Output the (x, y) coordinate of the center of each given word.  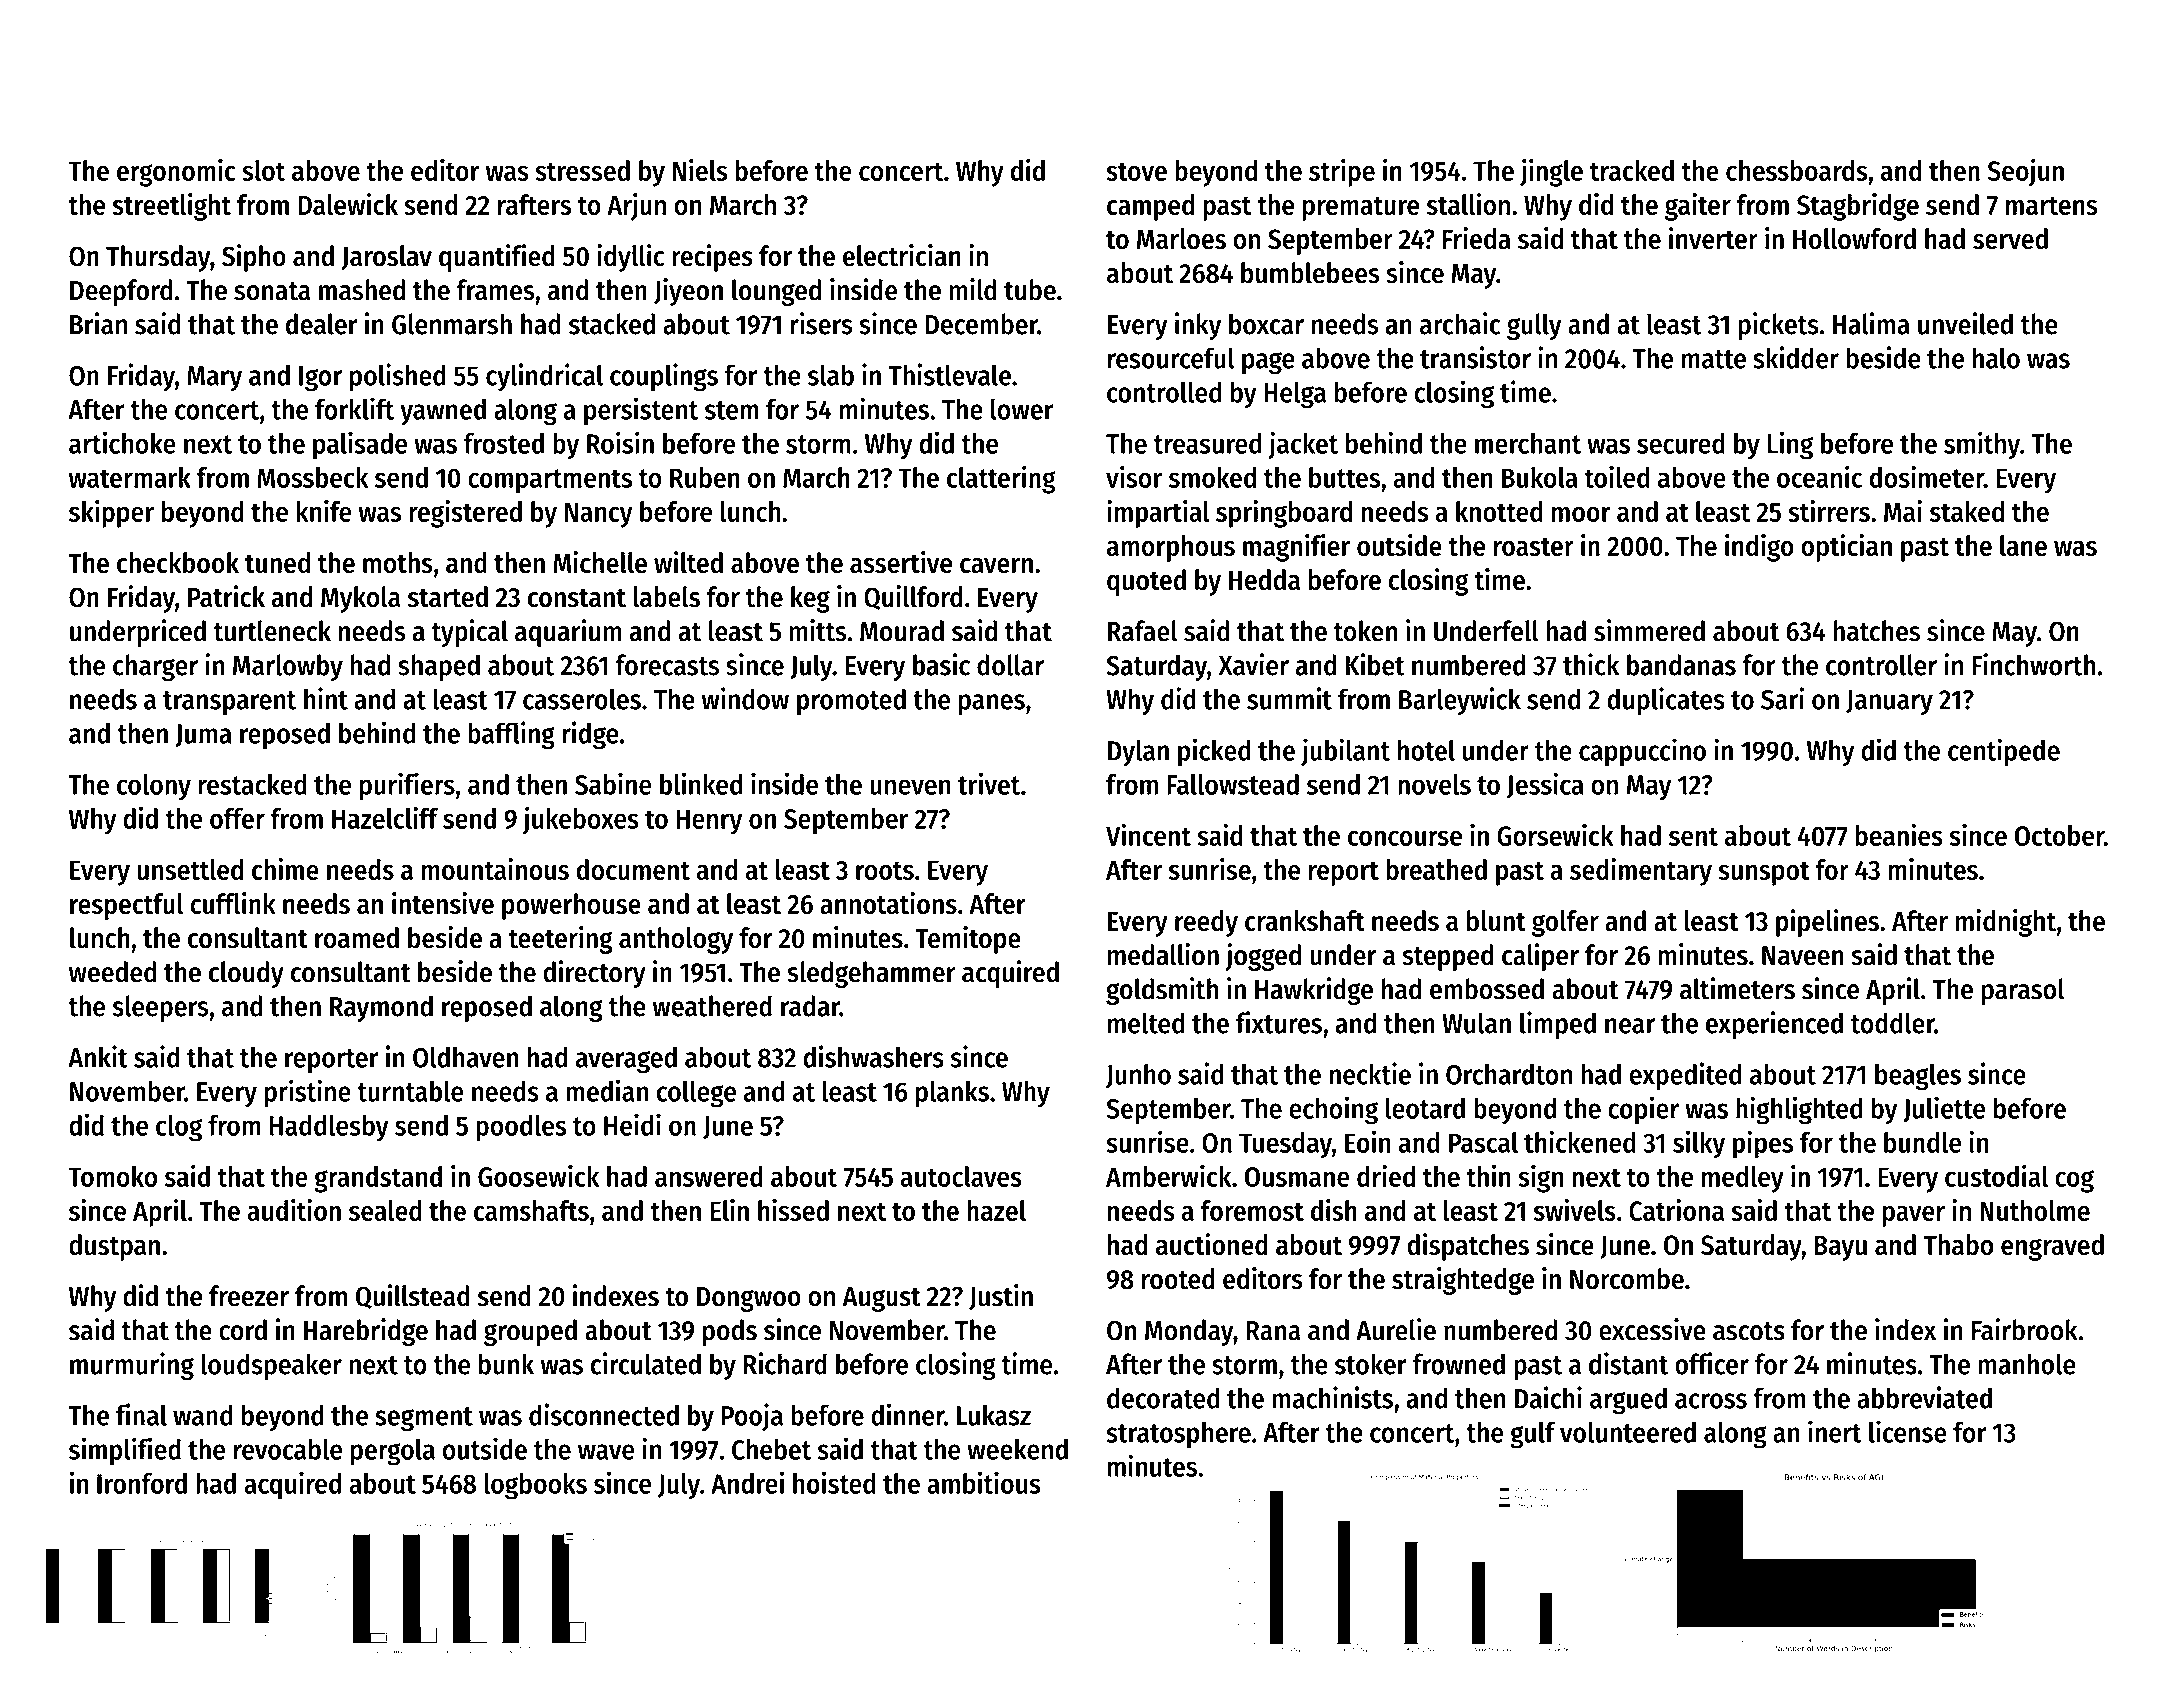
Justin (1001, 1297)
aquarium (568, 633)
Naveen (1803, 956)
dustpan (114, 1247)
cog (2074, 1181)
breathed (1436, 869)
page (1268, 363)
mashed (362, 290)
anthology (676, 940)
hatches (1876, 631)
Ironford (142, 1483)
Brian (98, 323)
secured (1681, 443)
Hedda (1264, 580)
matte (1714, 359)
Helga (1295, 395)
